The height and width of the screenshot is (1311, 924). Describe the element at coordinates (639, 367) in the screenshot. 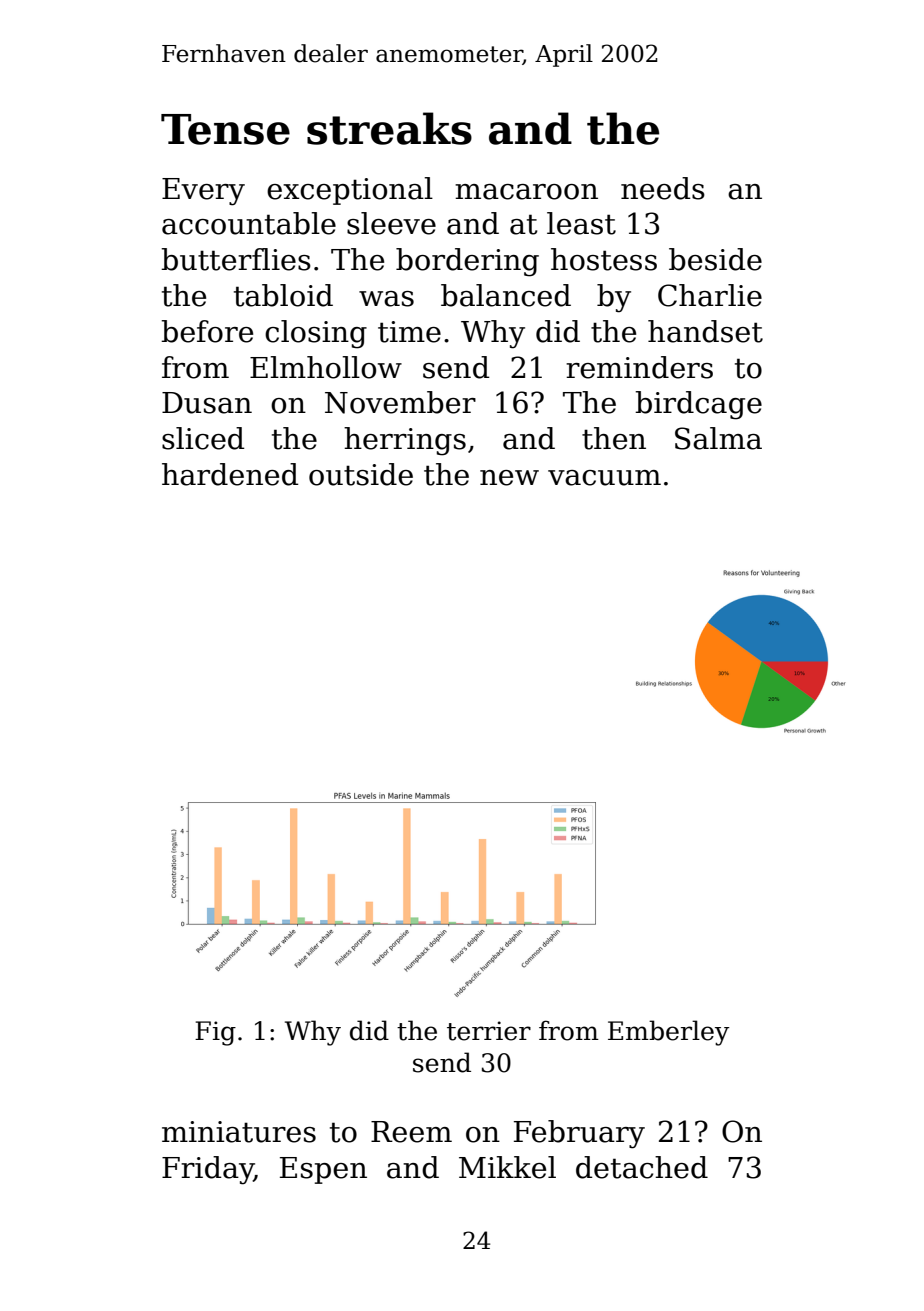

I see `reminders` at that location.
